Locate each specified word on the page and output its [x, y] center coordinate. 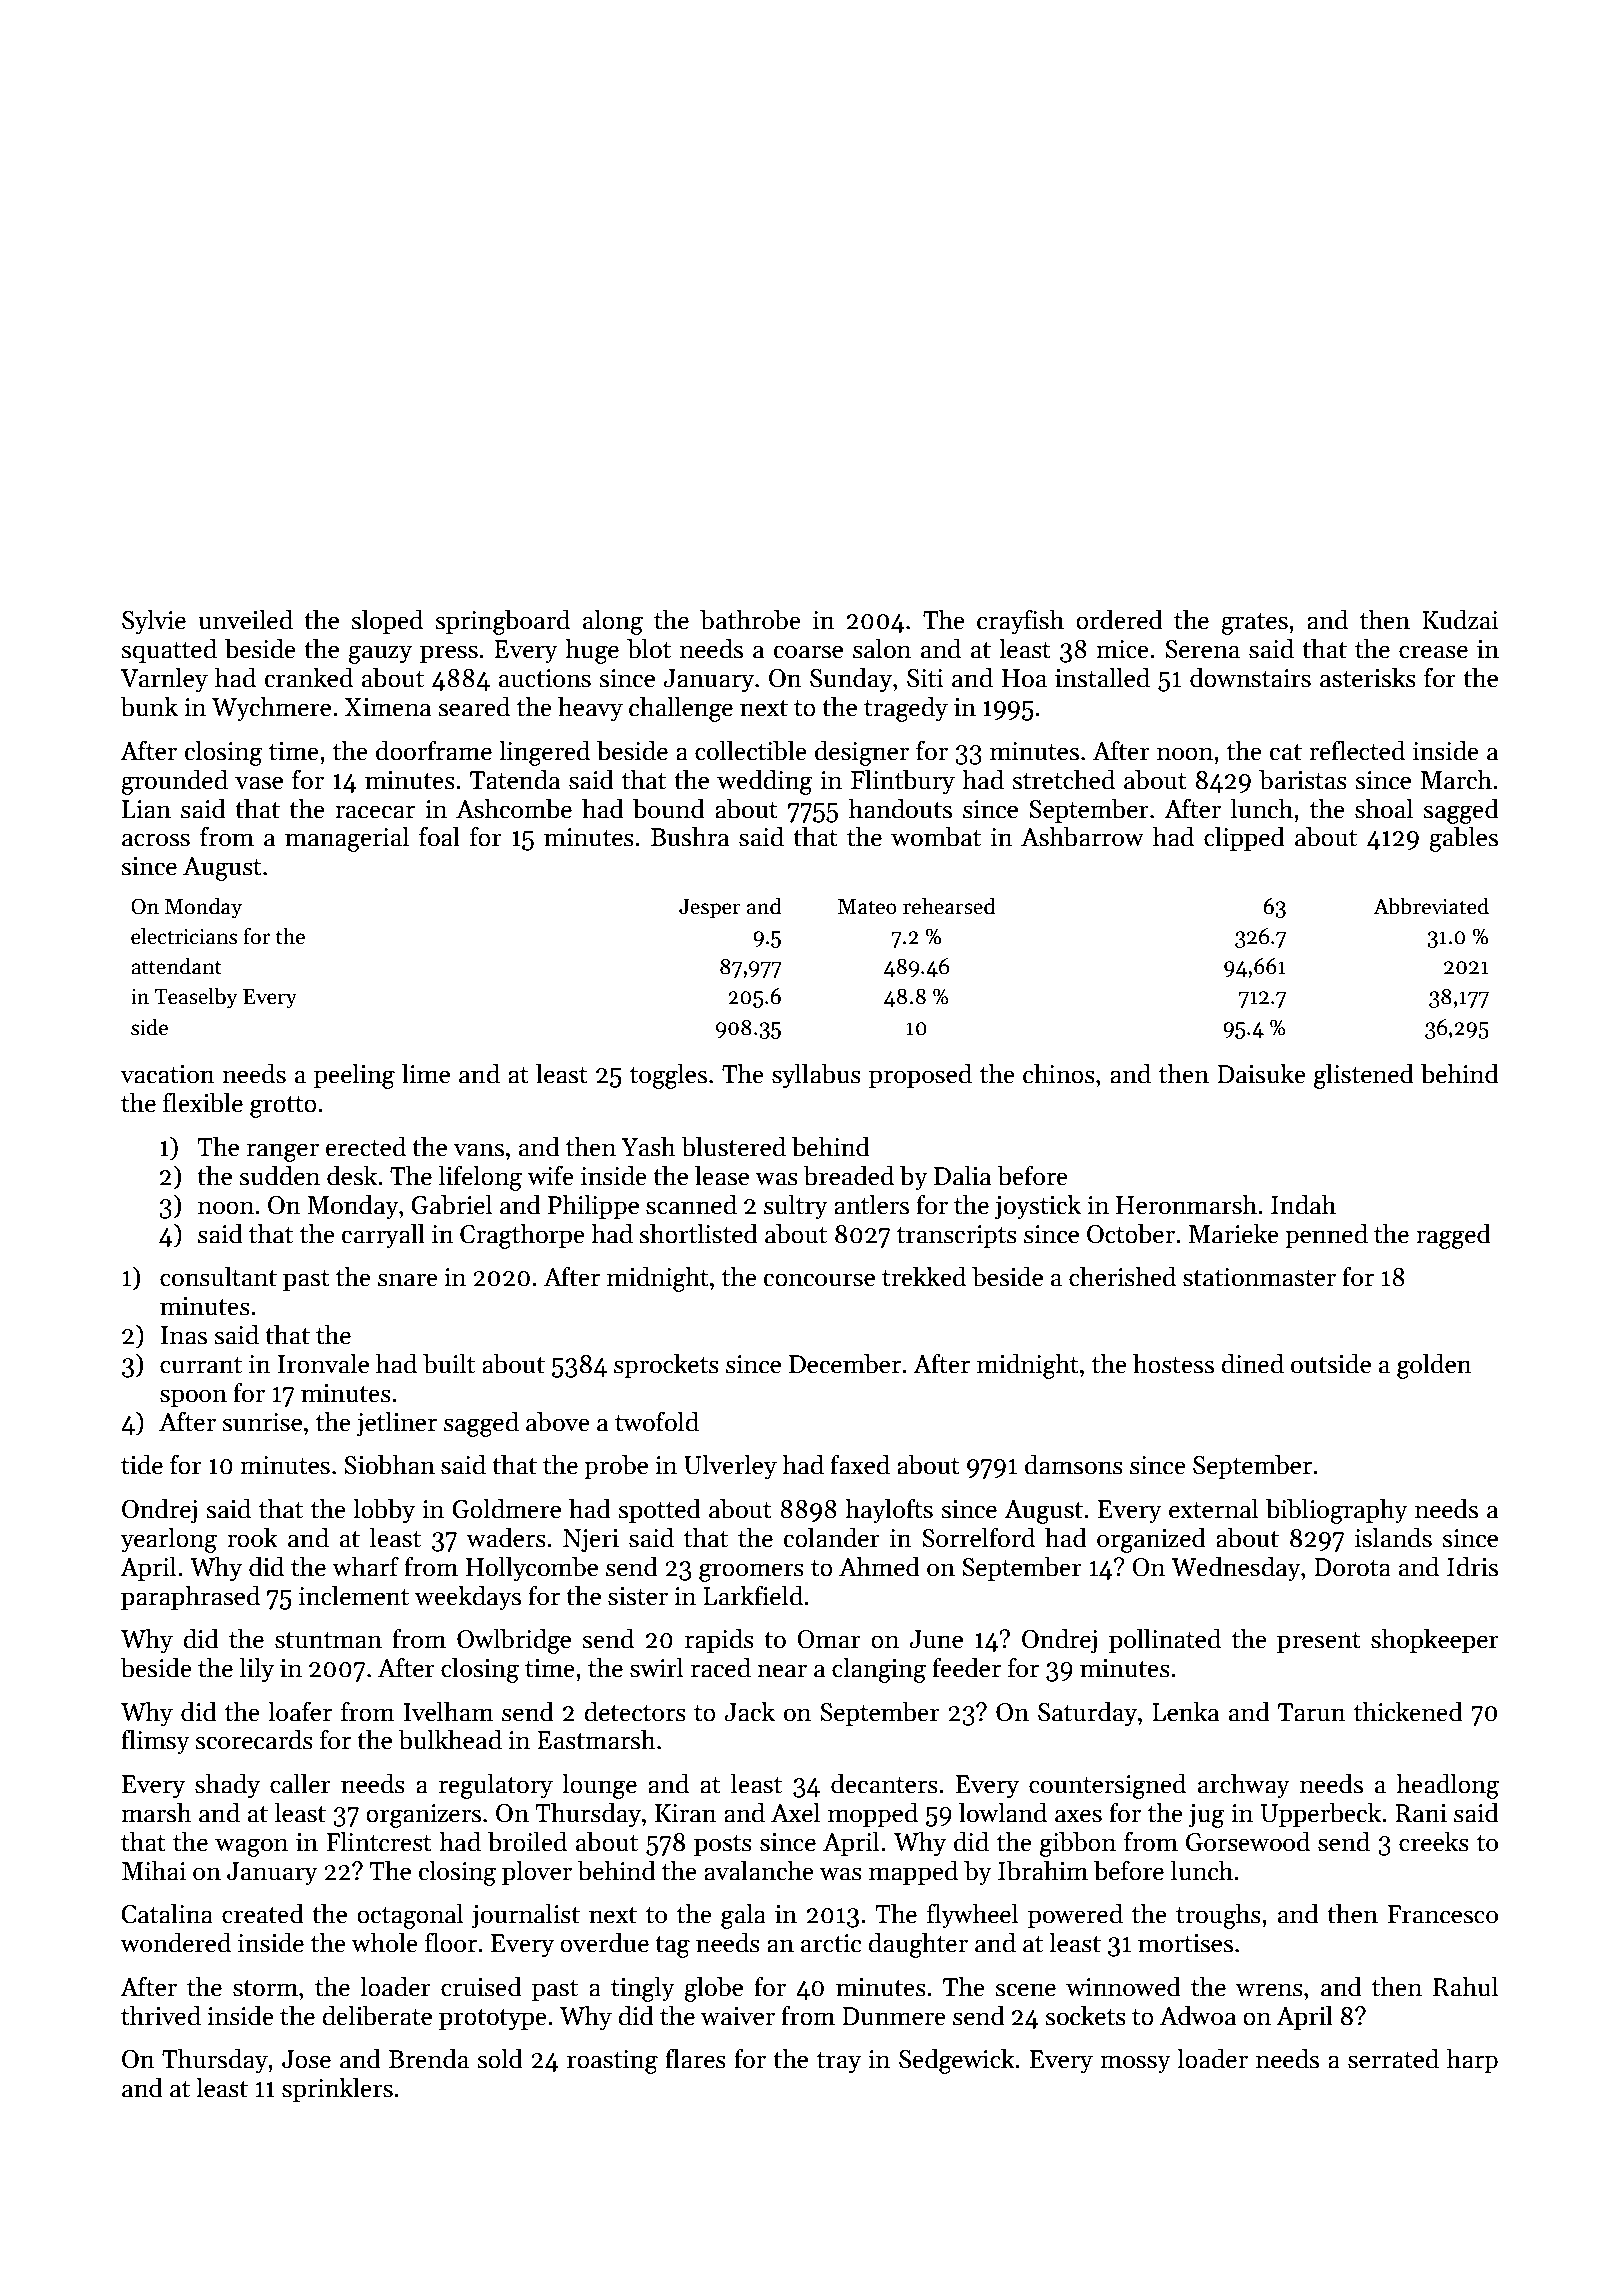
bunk [149, 706]
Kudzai [1460, 619]
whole [384, 1942]
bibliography [1337, 1511]
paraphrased [190, 1597]
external [1213, 1508]
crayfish [1020, 621]
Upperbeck [1320, 1814]
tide [142, 1464]
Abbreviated [1431, 906]
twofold [657, 1421]
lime [426, 1073]
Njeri [591, 1541]
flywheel [972, 1916]
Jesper [710, 909]
